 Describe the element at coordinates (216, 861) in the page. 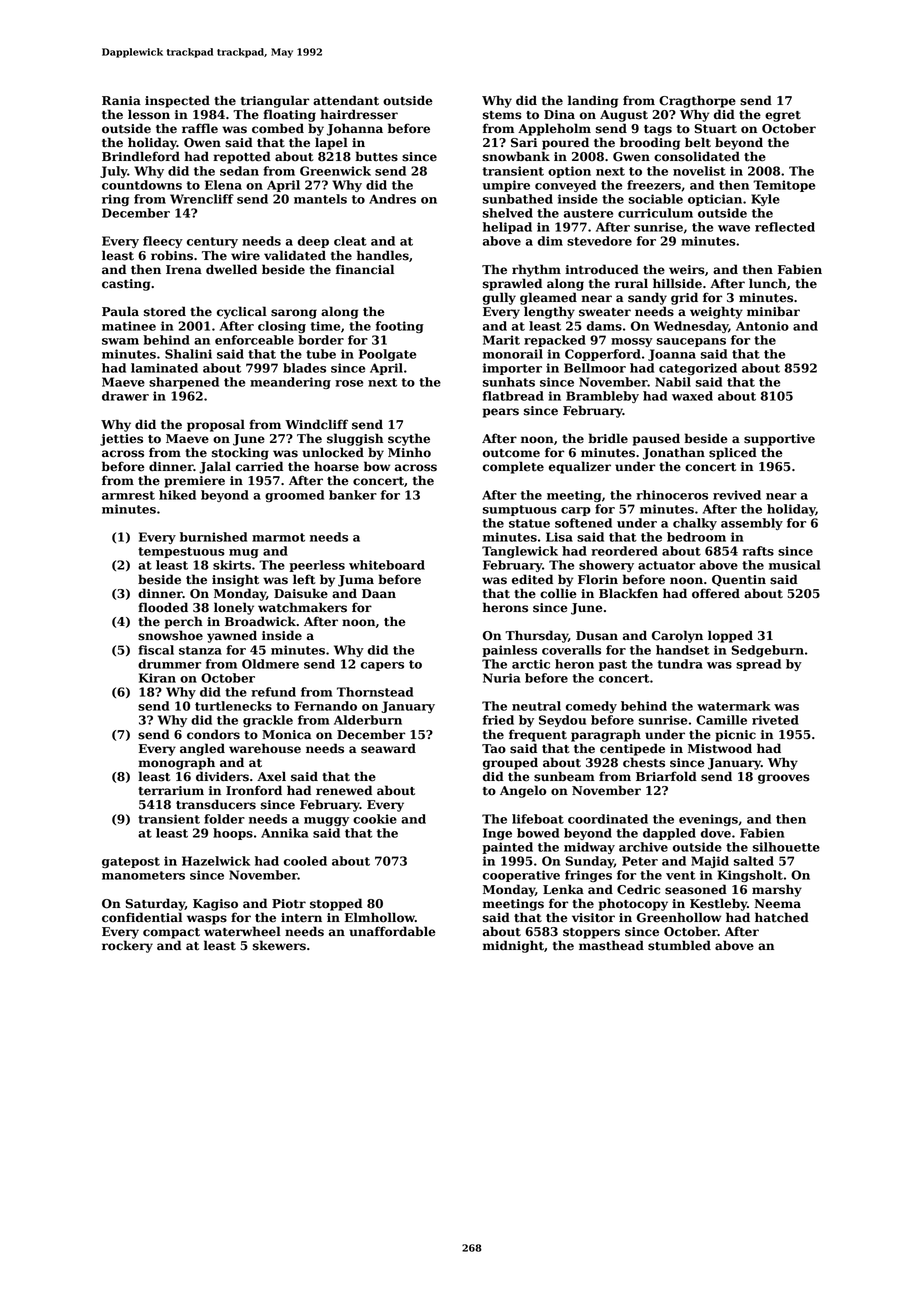

I see `Hazelwick` at that location.
